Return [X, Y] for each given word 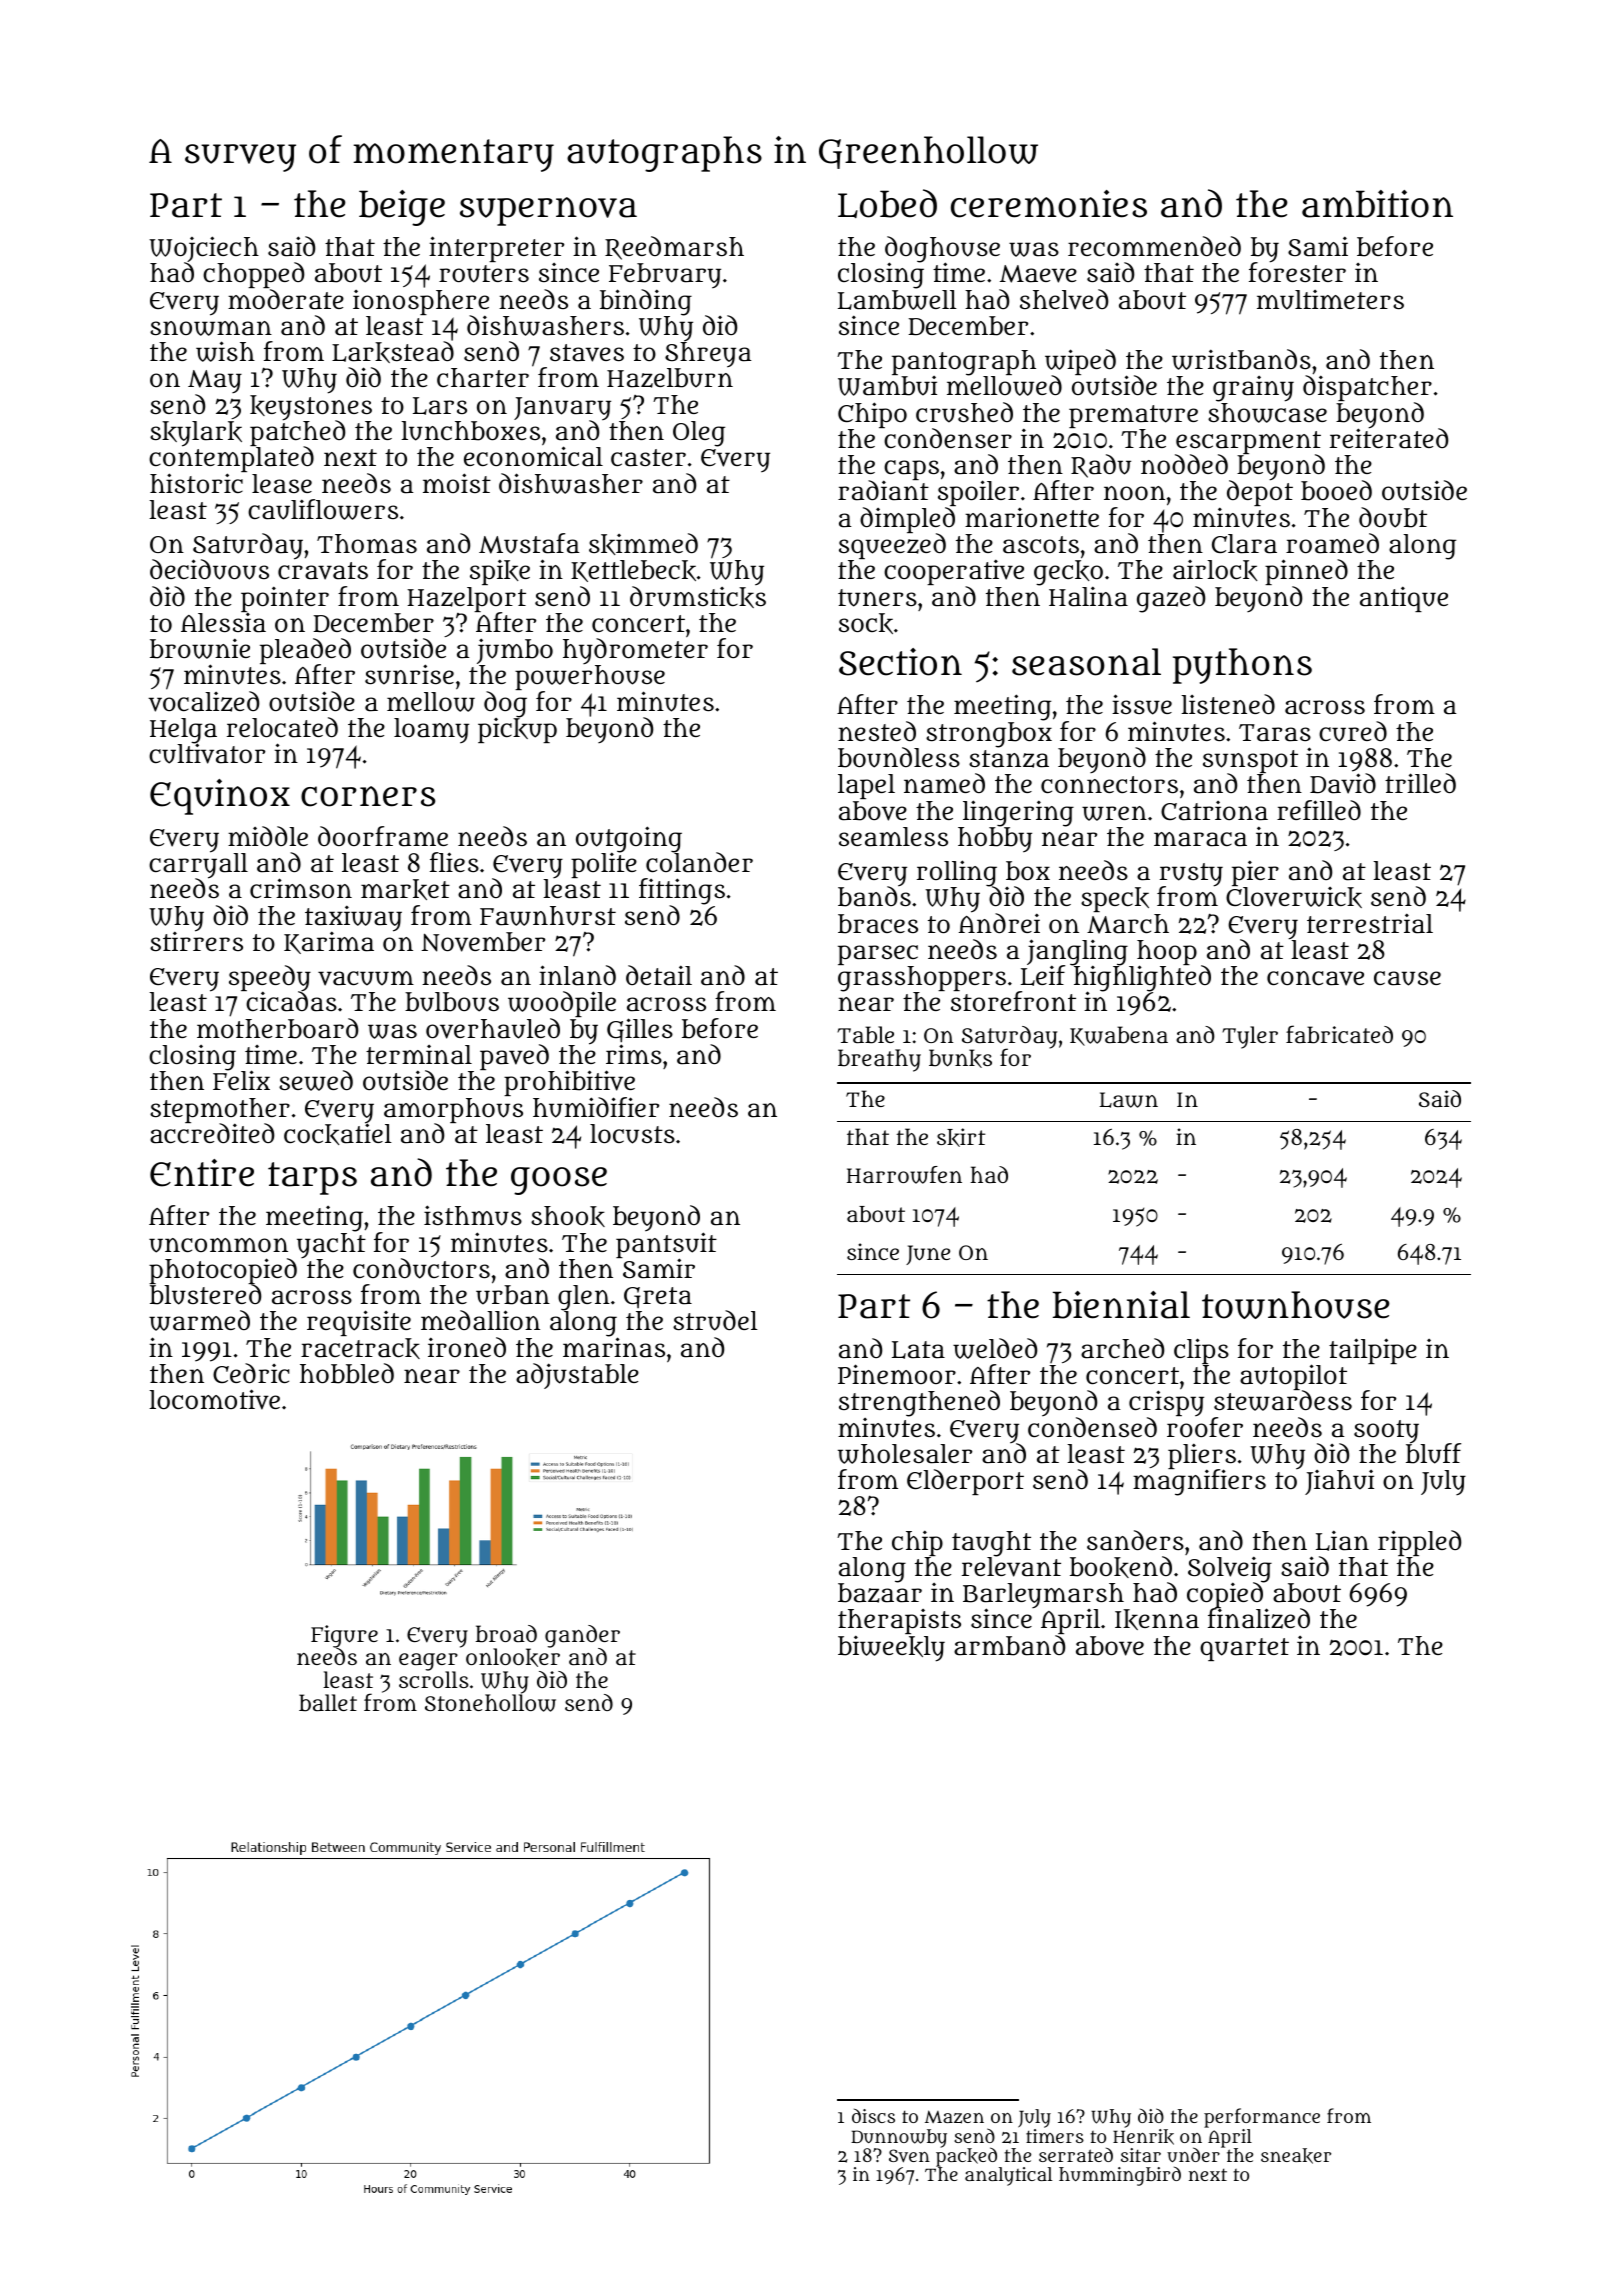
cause [1407, 978]
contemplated [231, 459]
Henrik [1143, 2137]
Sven [909, 2156]
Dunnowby [899, 2138]
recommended [1154, 246]
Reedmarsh [674, 248]
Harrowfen [904, 1175]
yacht [331, 1245]
